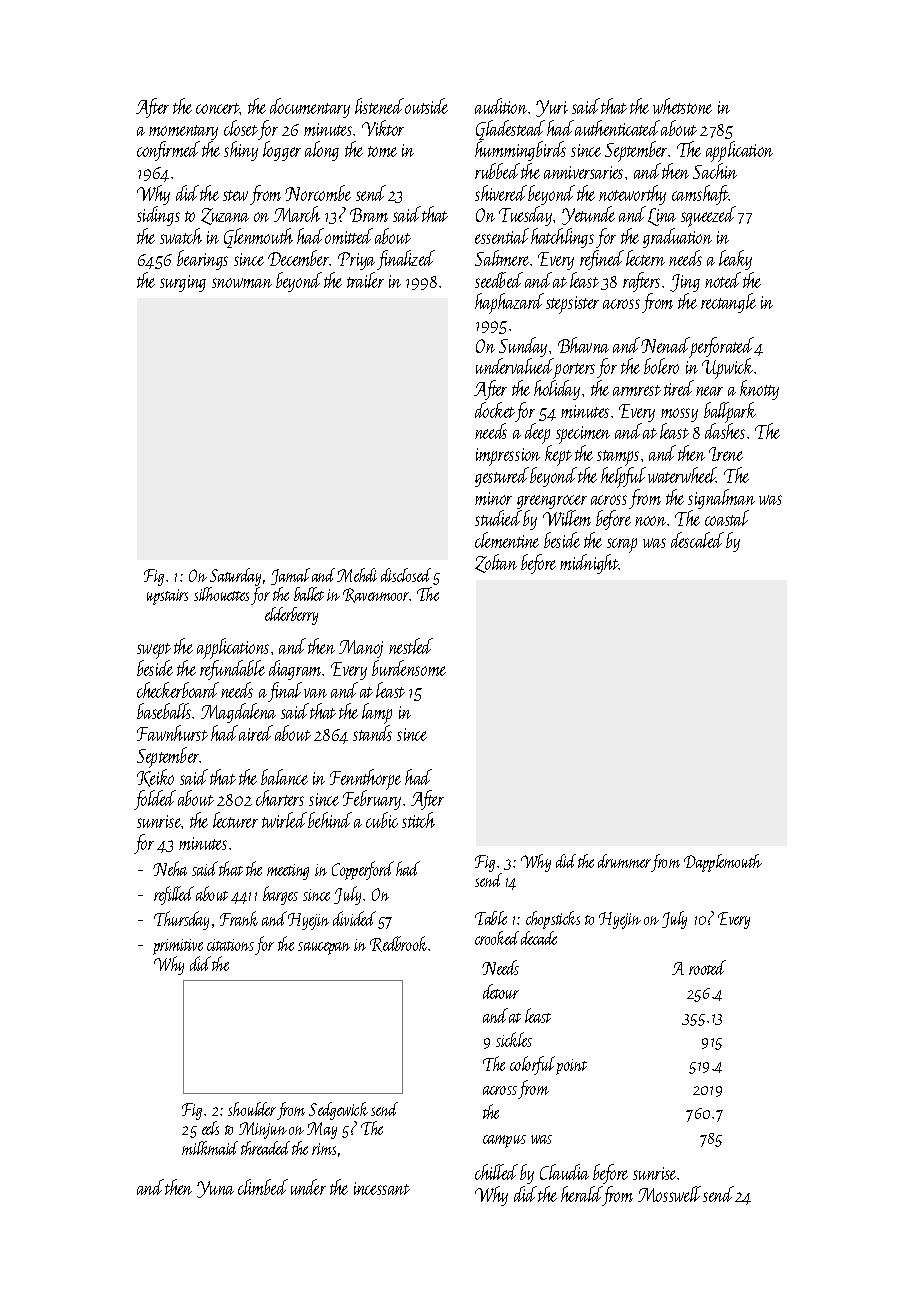 The image size is (924, 1314). I want to click on stitch, so click(418, 820).
